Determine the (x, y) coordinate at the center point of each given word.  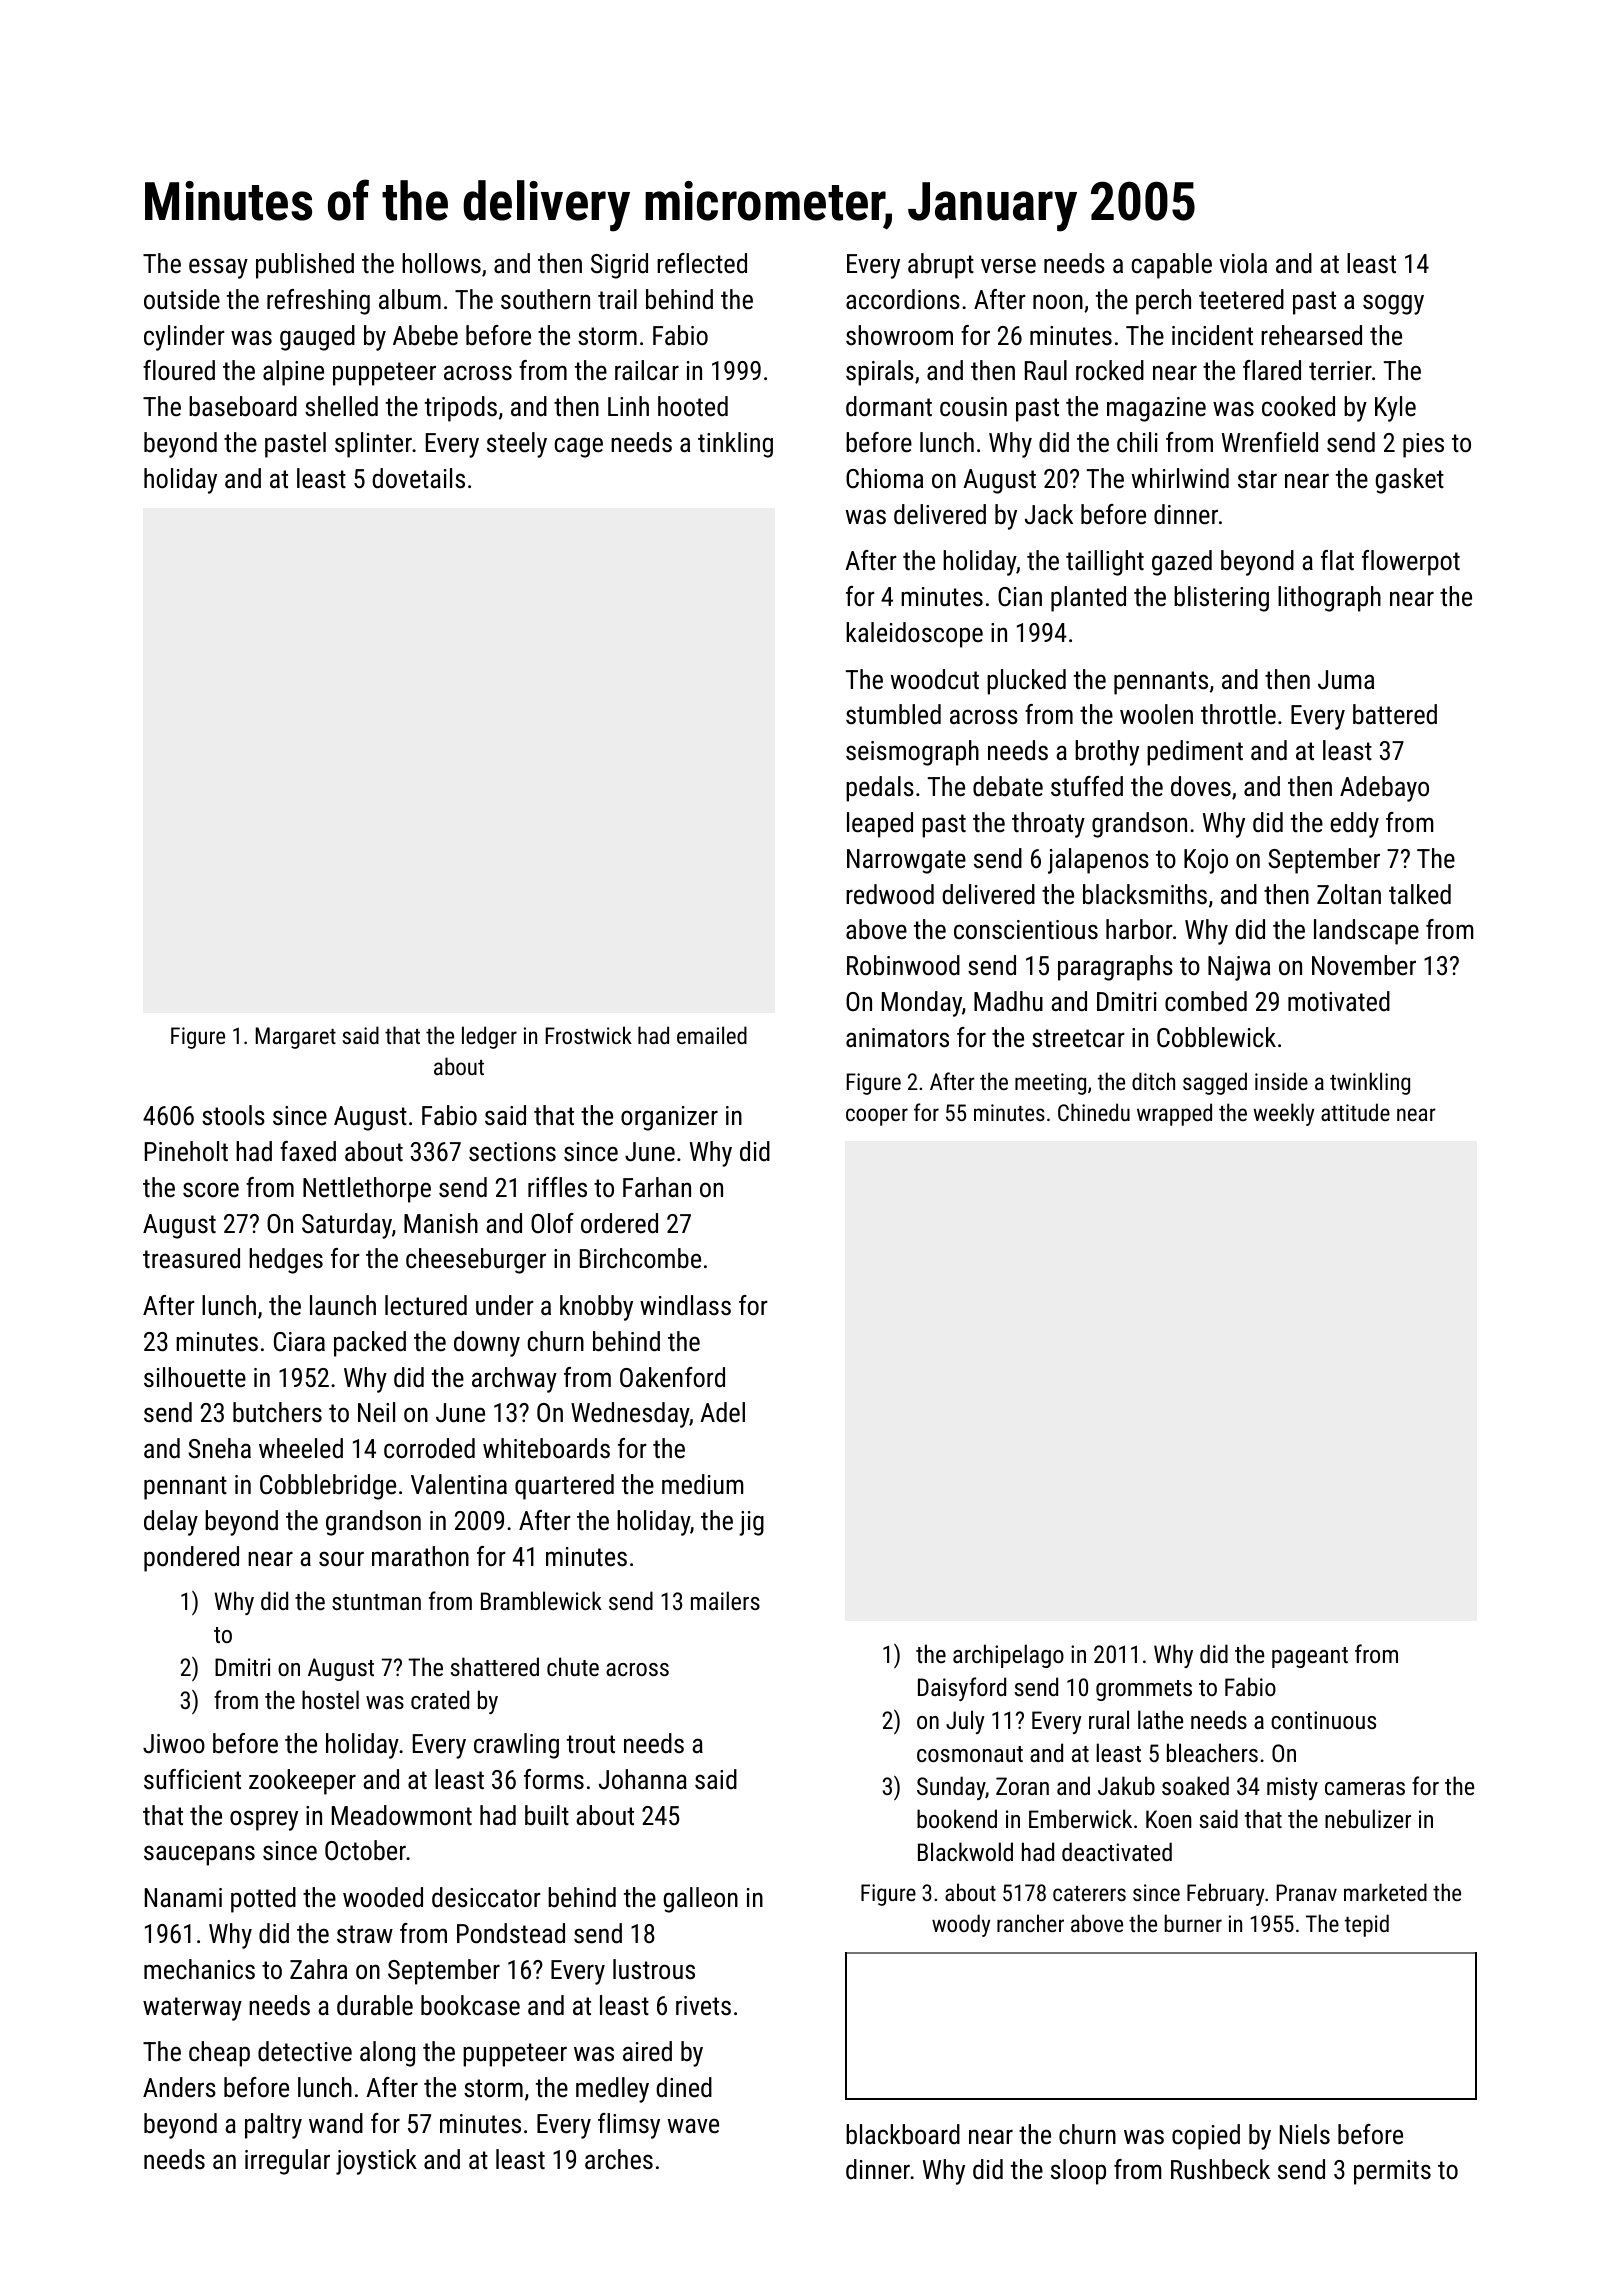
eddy (1355, 825)
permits (1392, 2172)
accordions (903, 299)
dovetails (418, 478)
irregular (287, 2162)
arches (619, 2159)
